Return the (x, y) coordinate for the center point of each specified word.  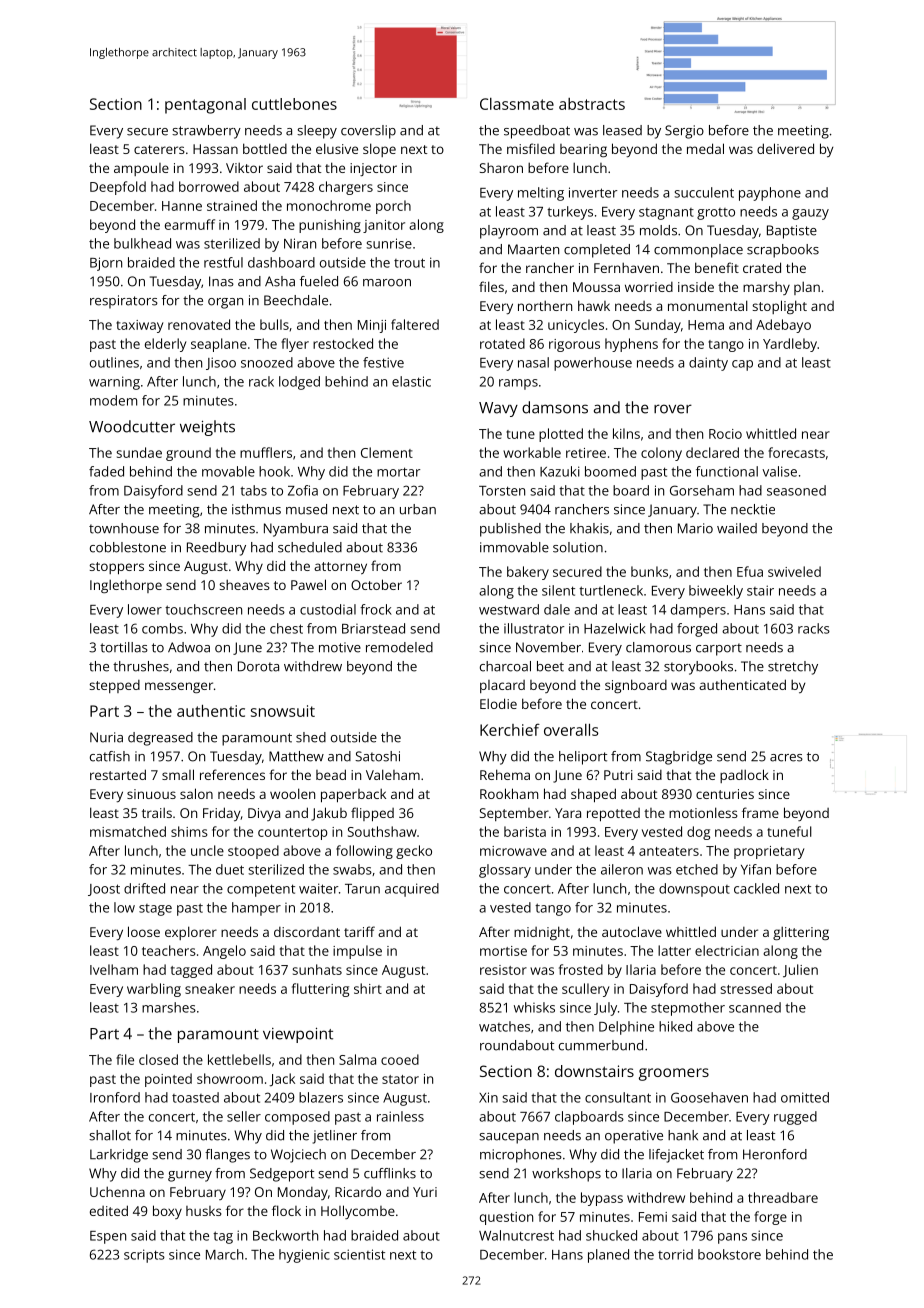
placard (502, 686)
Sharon (501, 167)
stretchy (793, 668)
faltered (415, 324)
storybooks (698, 668)
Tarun (362, 889)
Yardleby (790, 345)
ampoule (141, 169)
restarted (118, 774)
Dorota (258, 666)
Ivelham (114, 969)
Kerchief (510, 730)
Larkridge (119, 1156)
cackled (756, 888)
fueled (319, 281)
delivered (785, 148)
